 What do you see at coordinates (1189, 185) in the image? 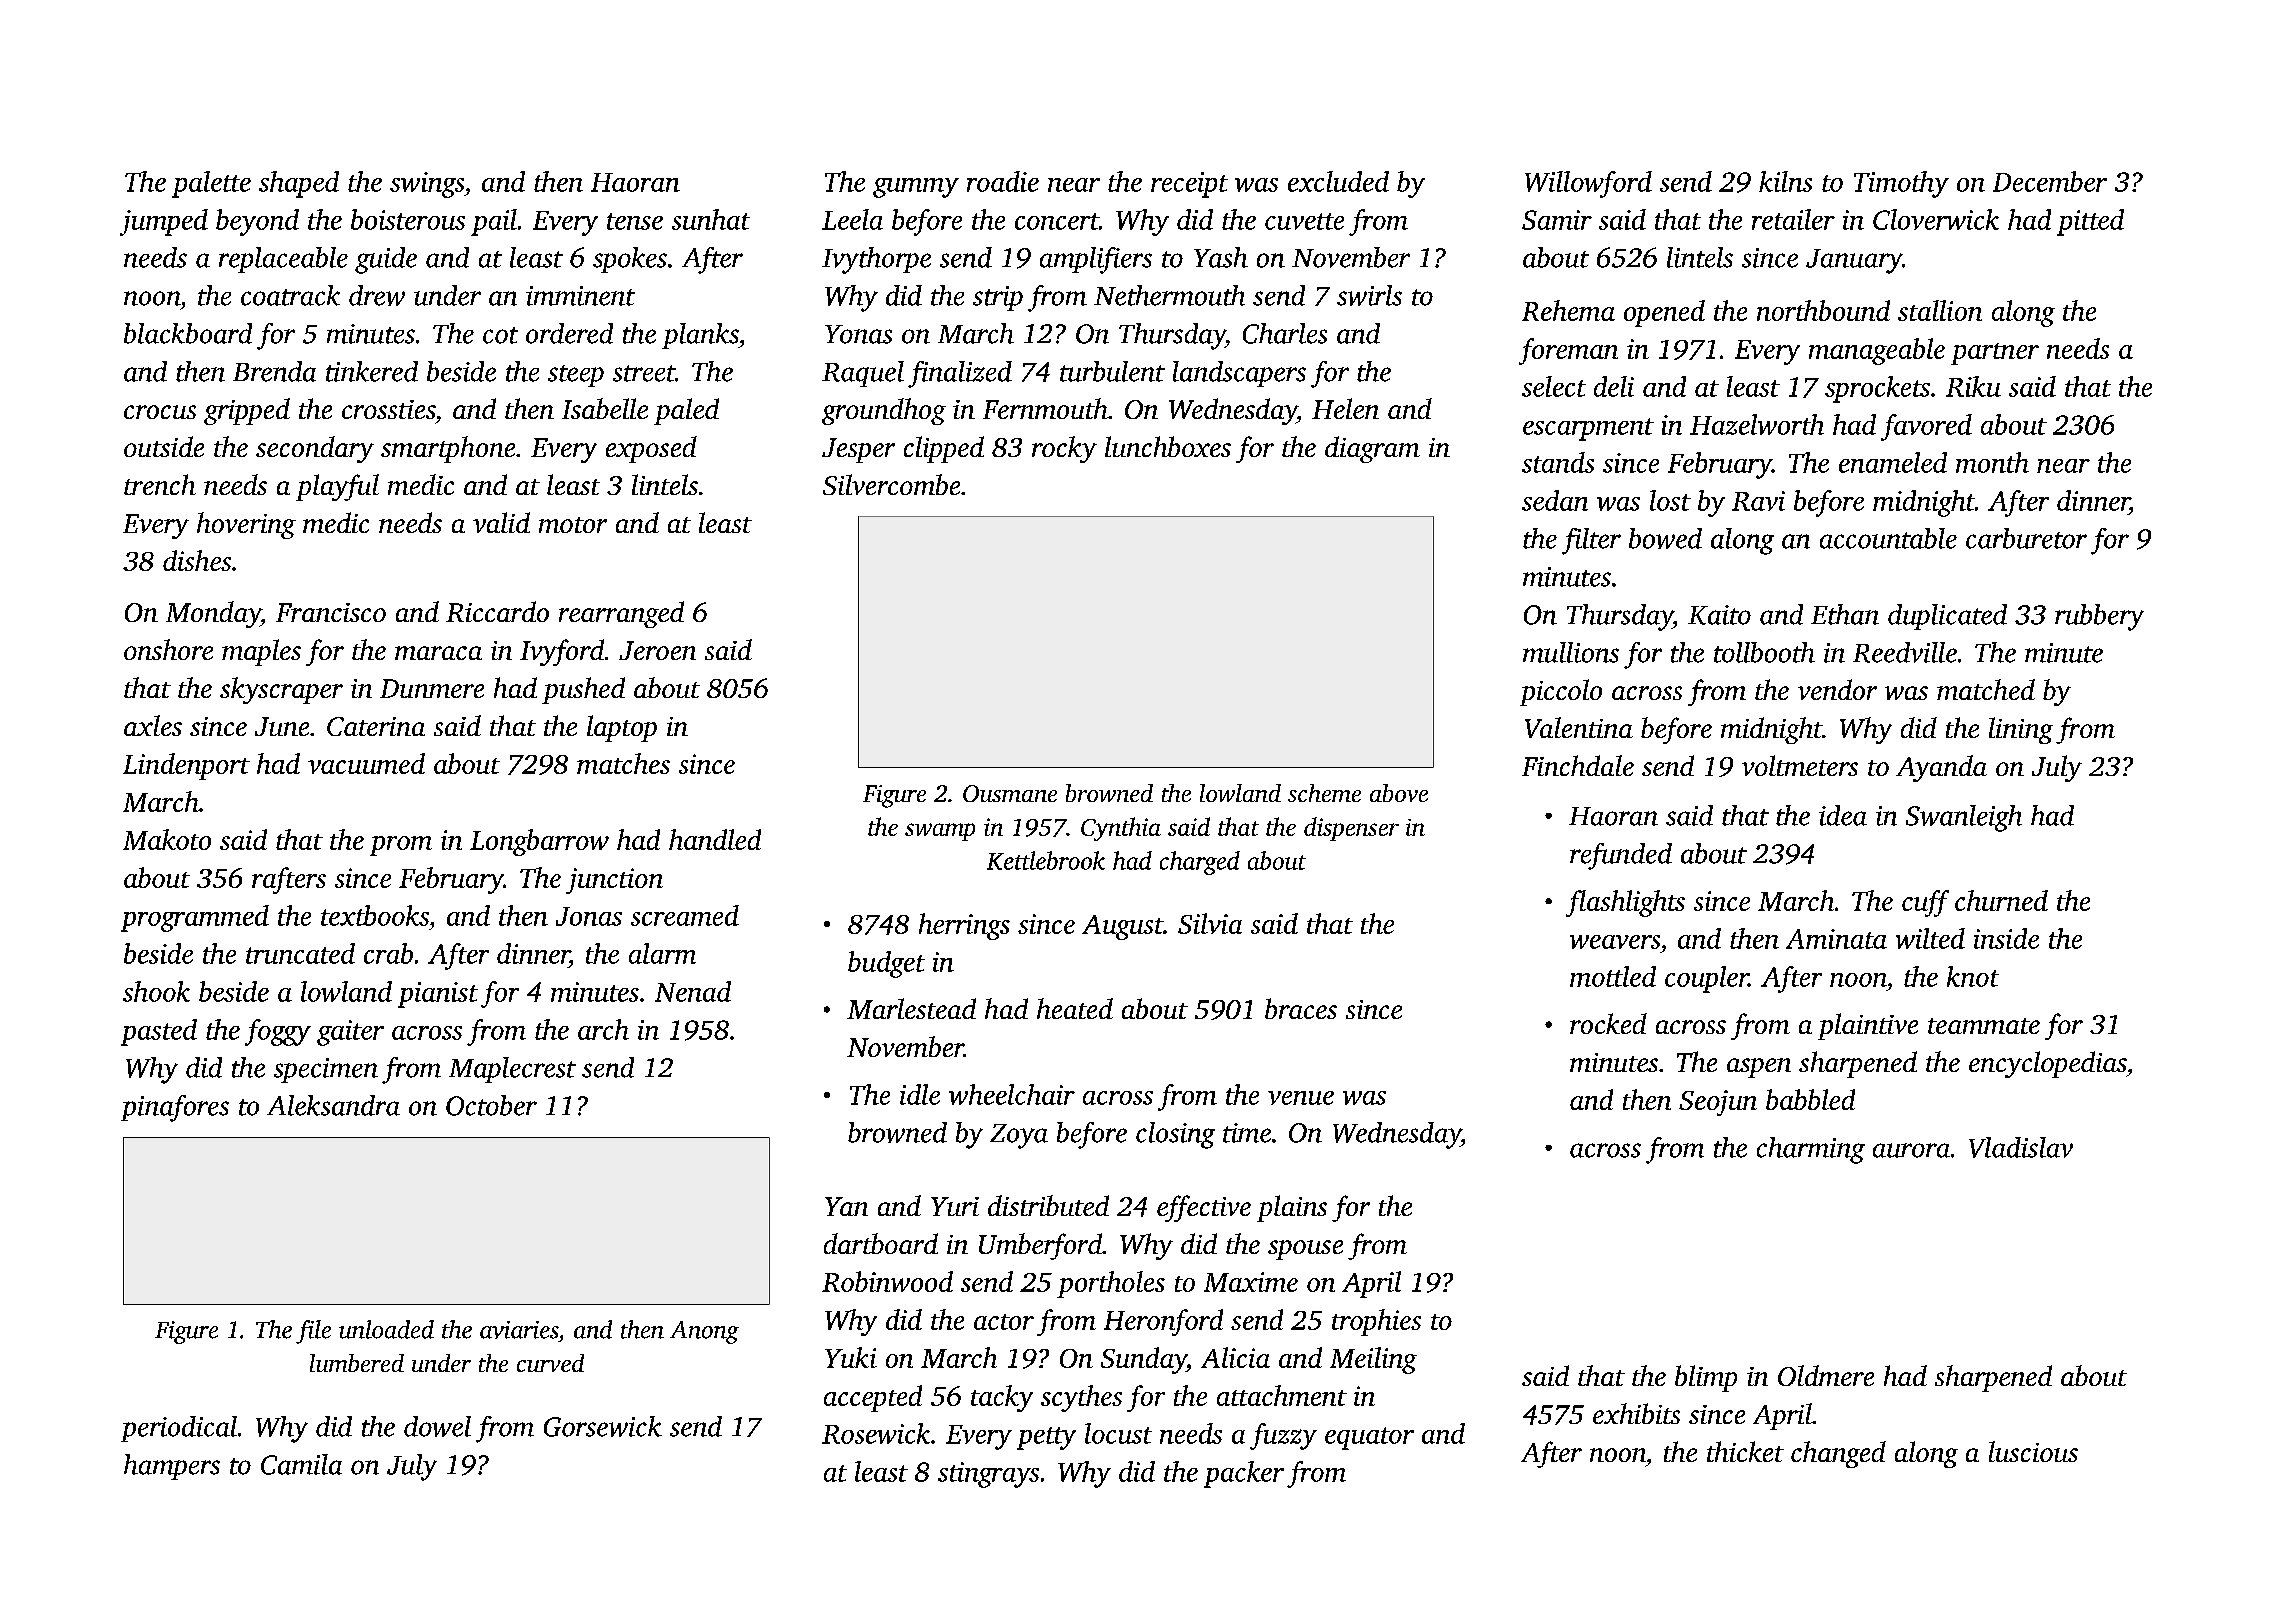
I see `receipt` at bounding box center [1189, 185].
